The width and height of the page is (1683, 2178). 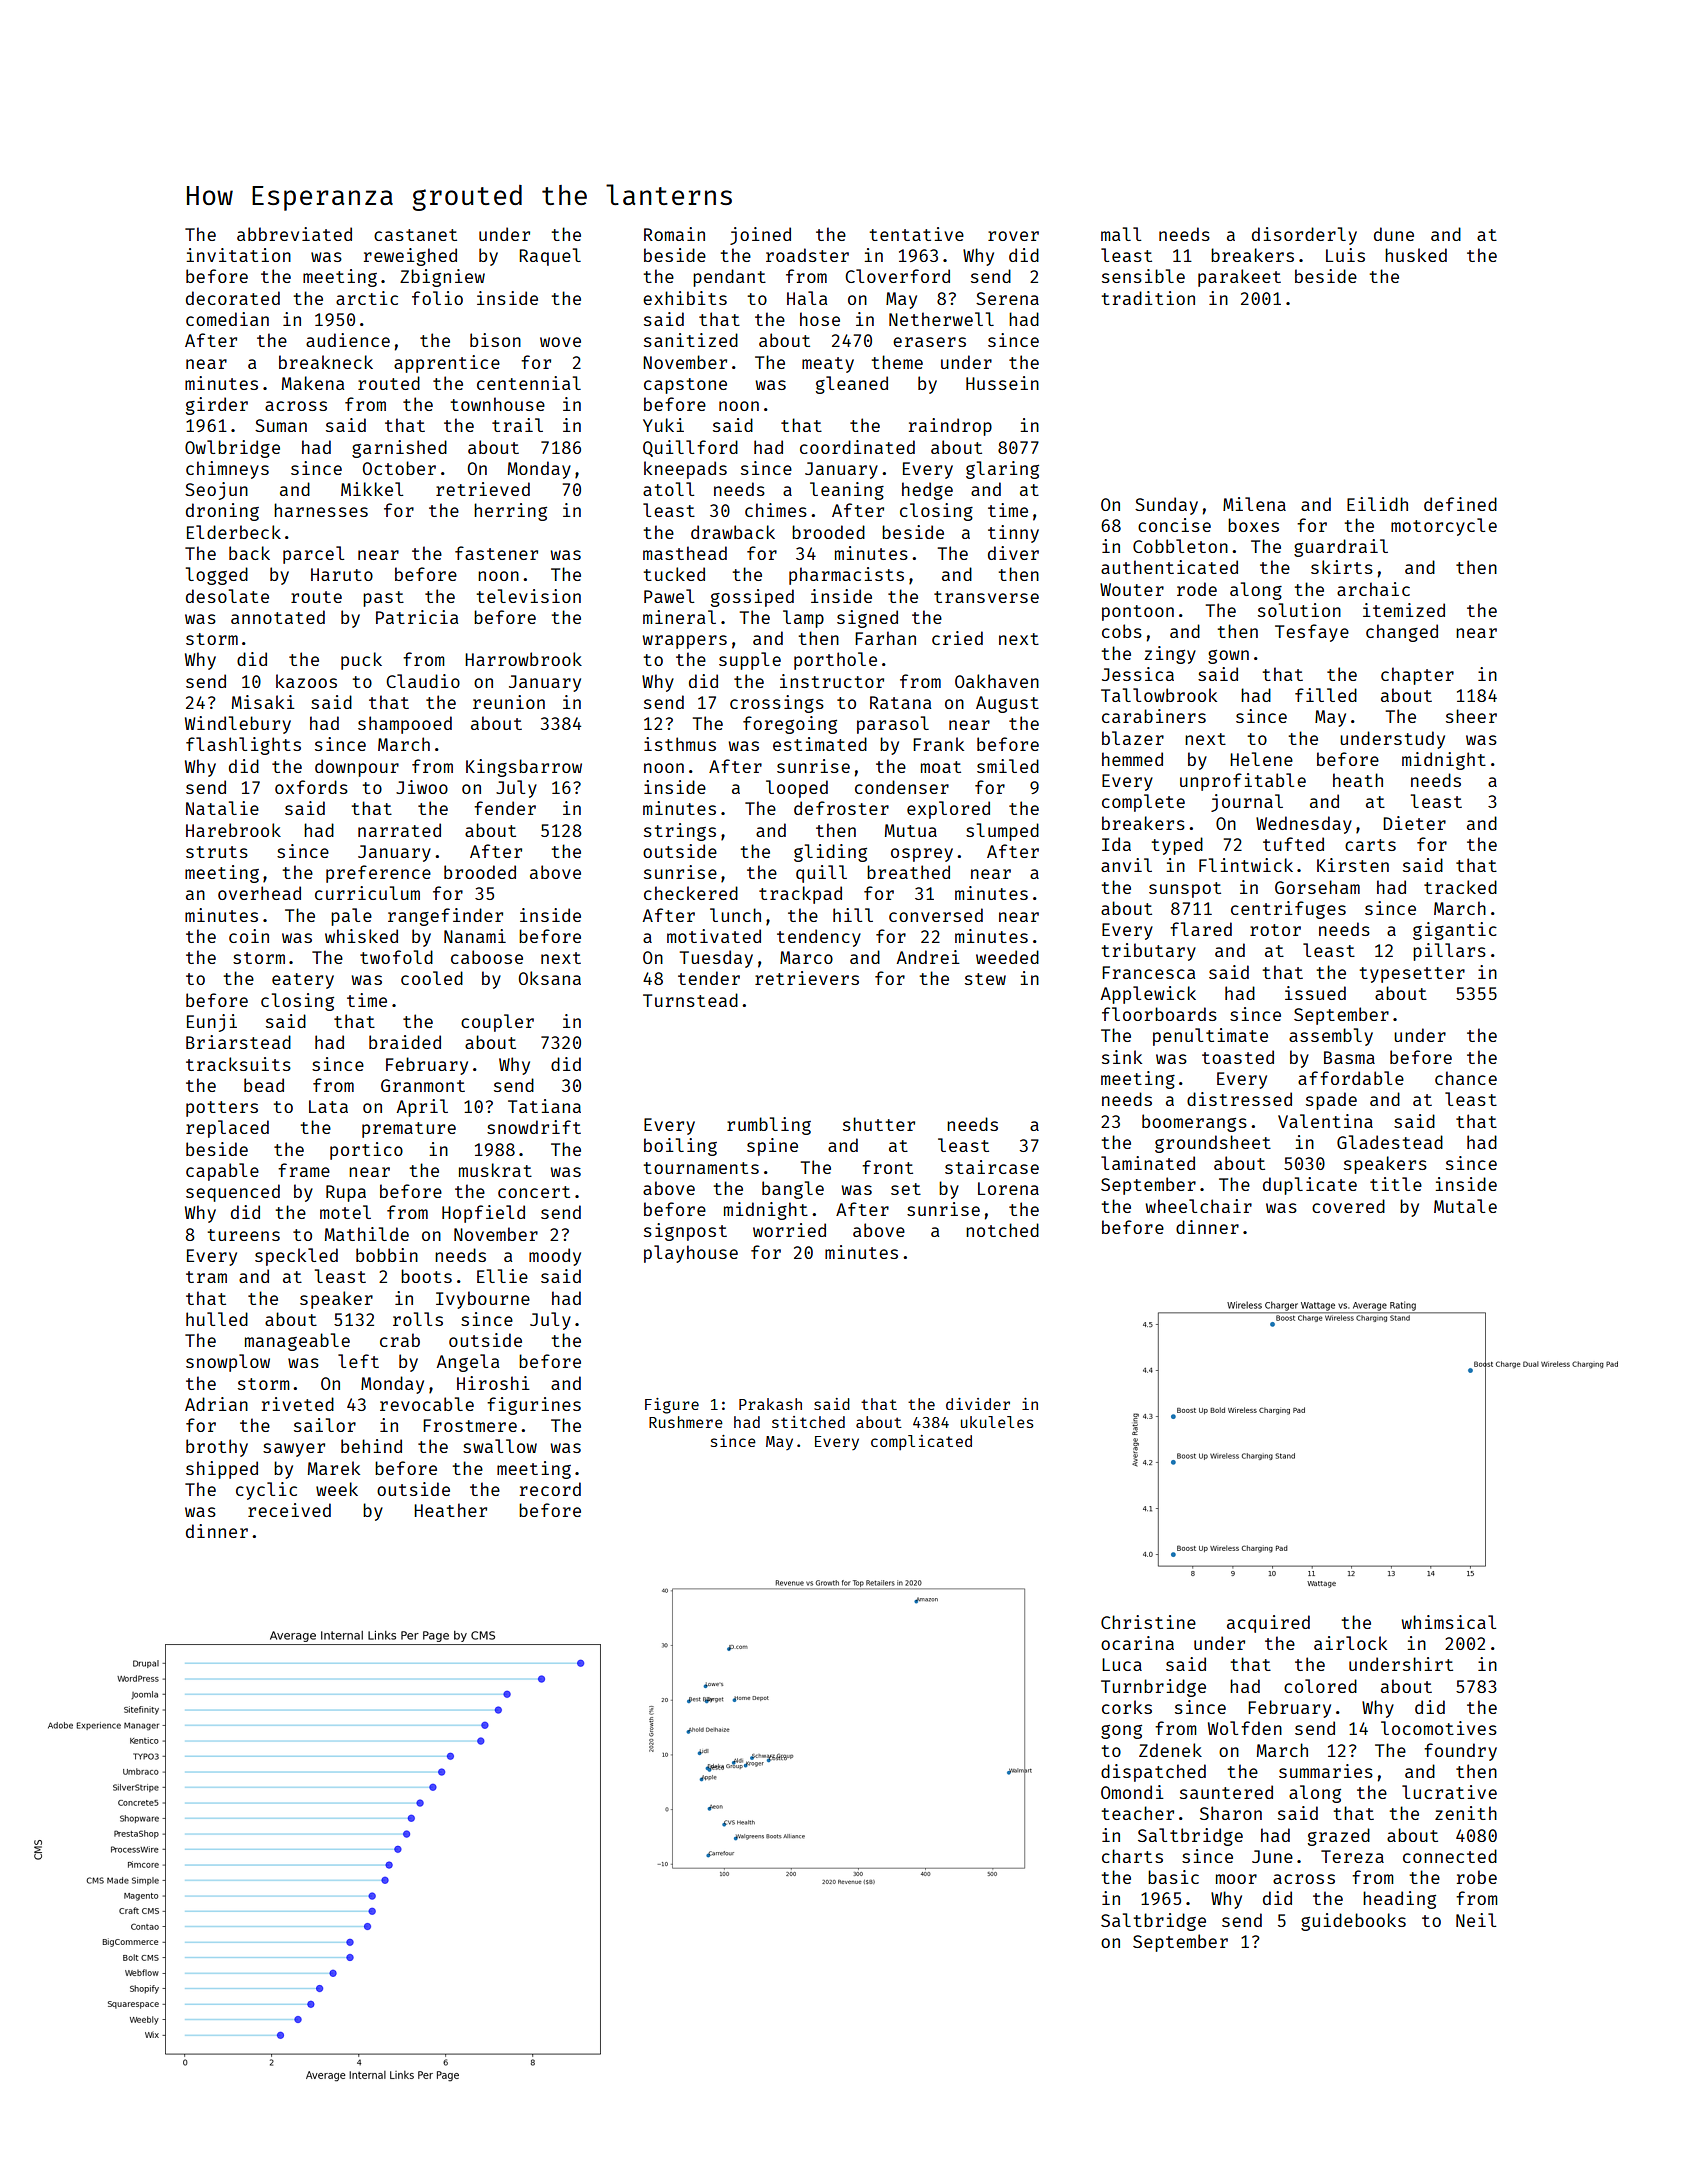 What do you see at coordinates (289, 1510) in the page?
I see `received` at bounding box center [289, 1510].
